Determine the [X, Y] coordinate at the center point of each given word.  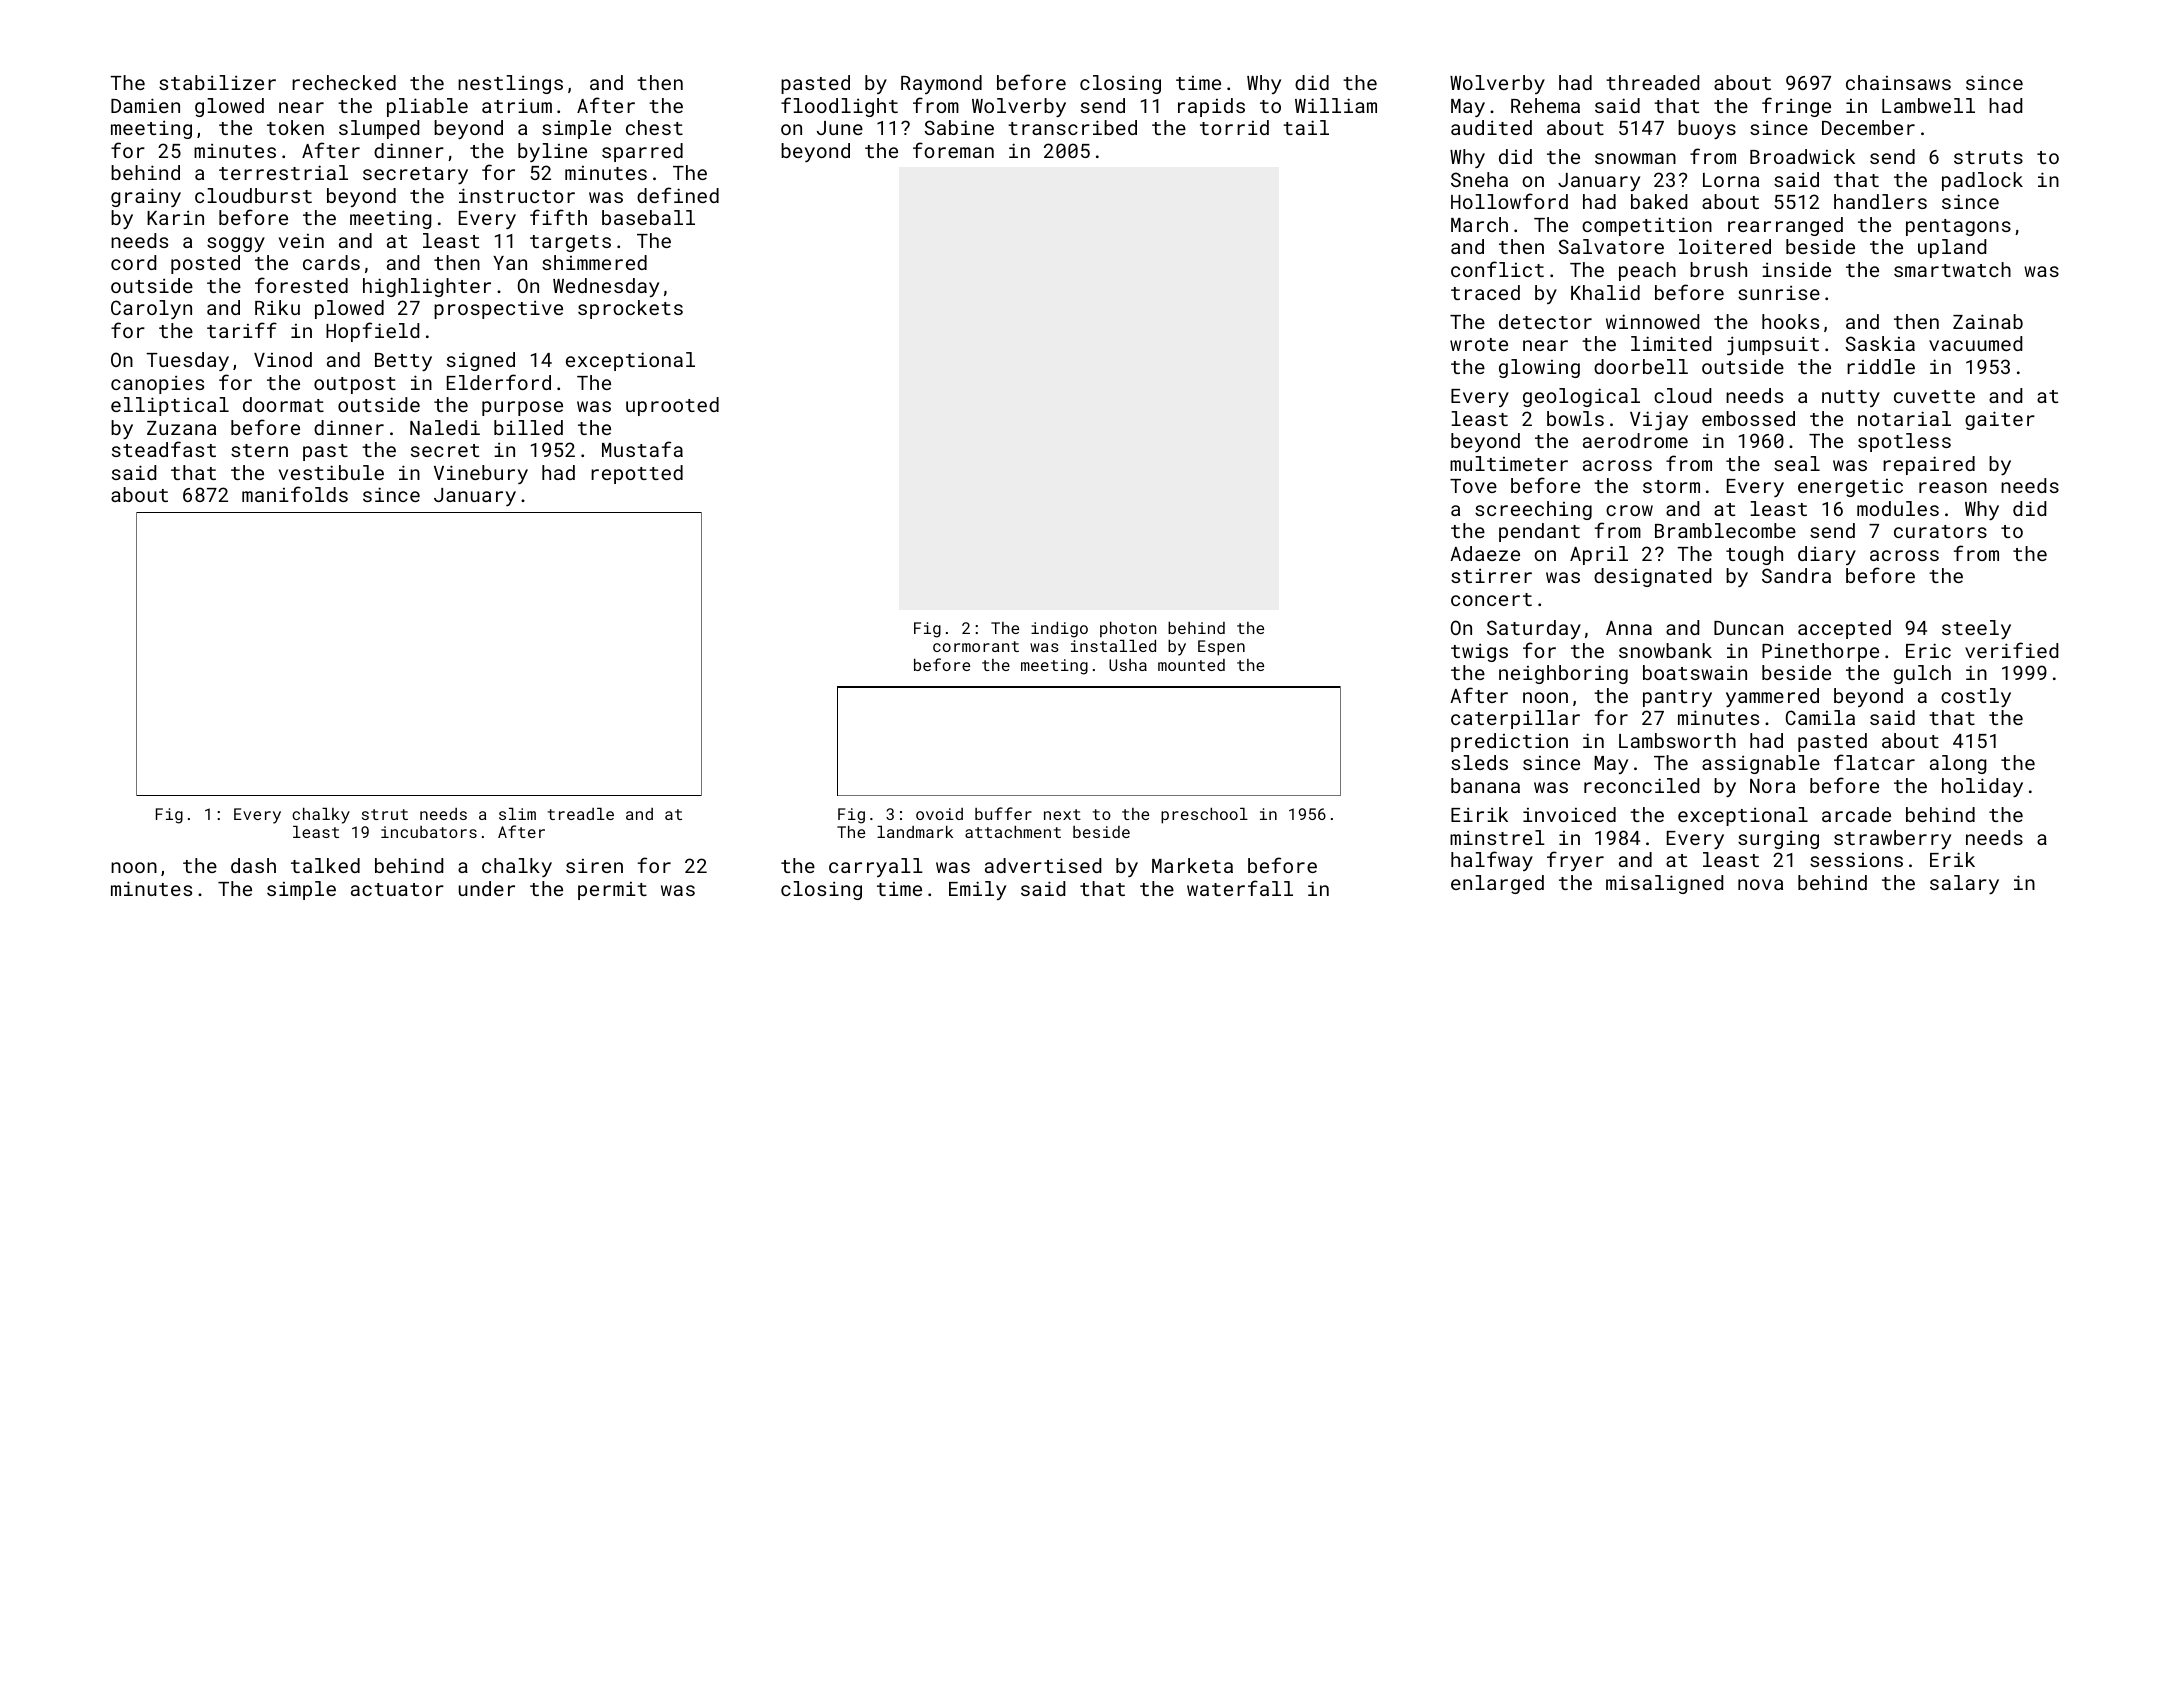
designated [1652, 577]
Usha [1128, 665]
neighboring [1563, 674]
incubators [429, 832]
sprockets [630, 309]
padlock [1982, 181]
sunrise [1779, 292]
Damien [145, 105]
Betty [403, 362]
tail [1306, 127]
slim [517, 814]
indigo [1059, 630]
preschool [1204, 816]
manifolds [295, 494]
